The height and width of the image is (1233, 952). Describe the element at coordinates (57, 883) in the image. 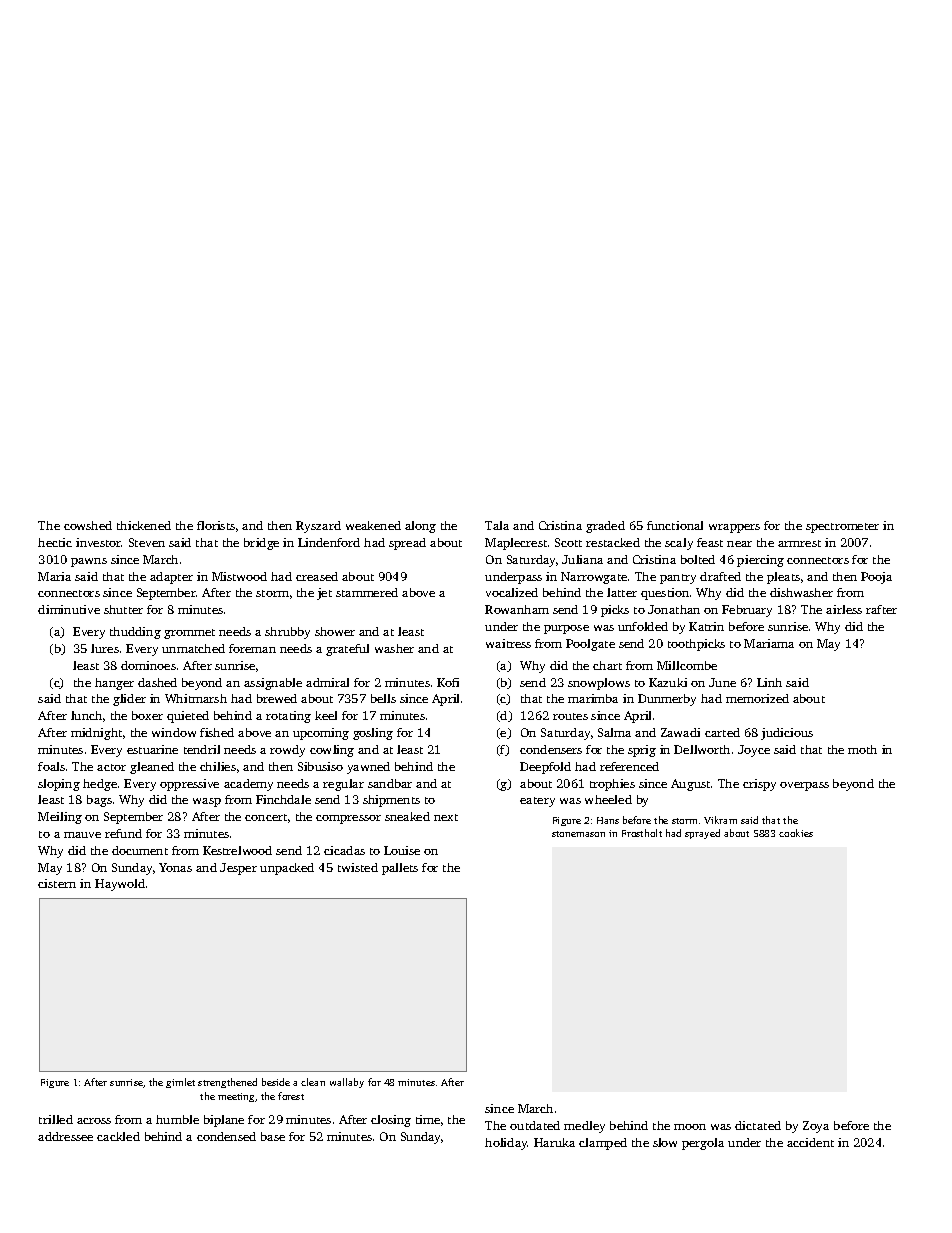

I see `cistern` at that location.
